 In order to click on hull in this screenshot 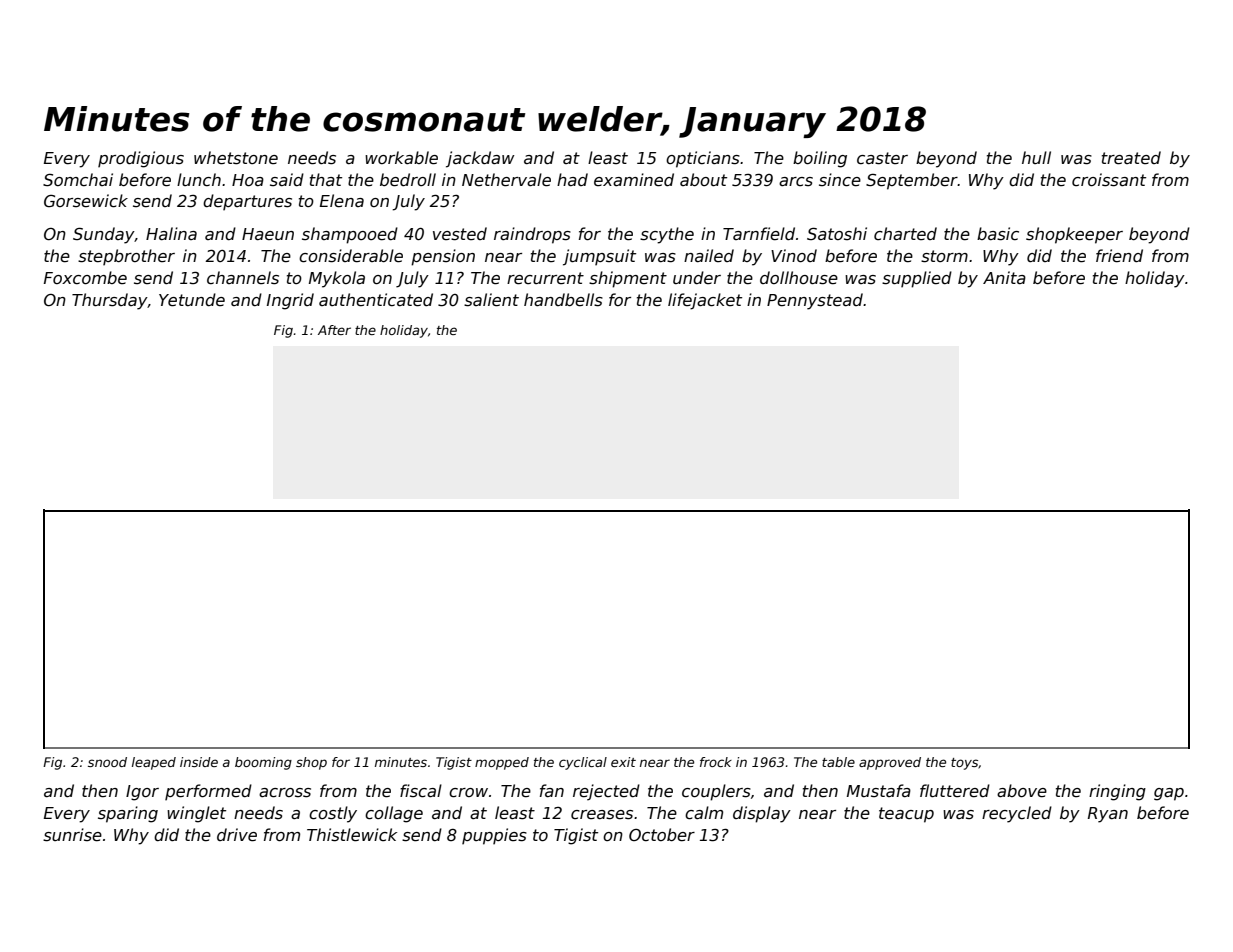, I will do `click(1036, 157)`.
